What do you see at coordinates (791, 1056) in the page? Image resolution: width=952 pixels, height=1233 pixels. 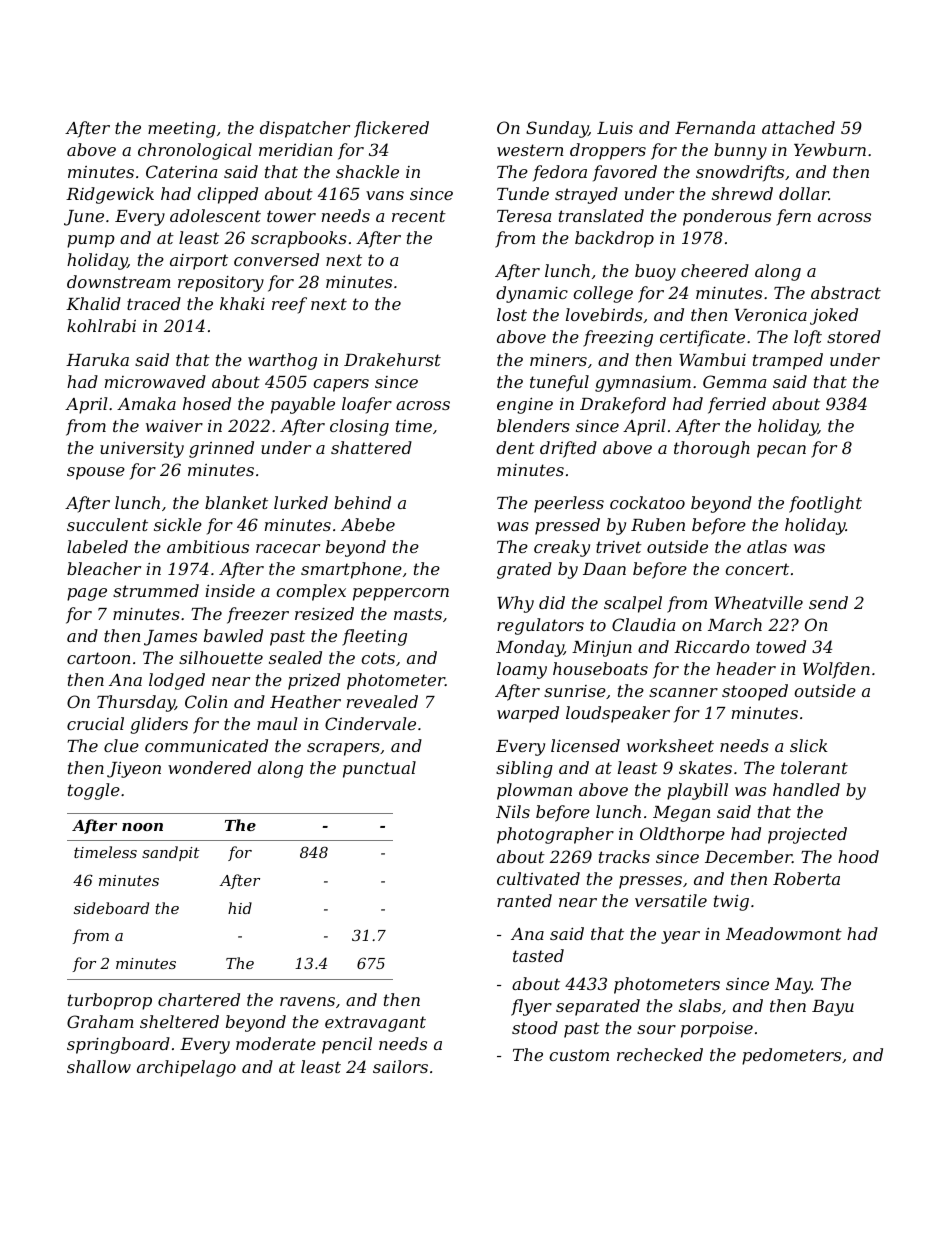 I see `pedometers` at bounding box center [791, 1056].
